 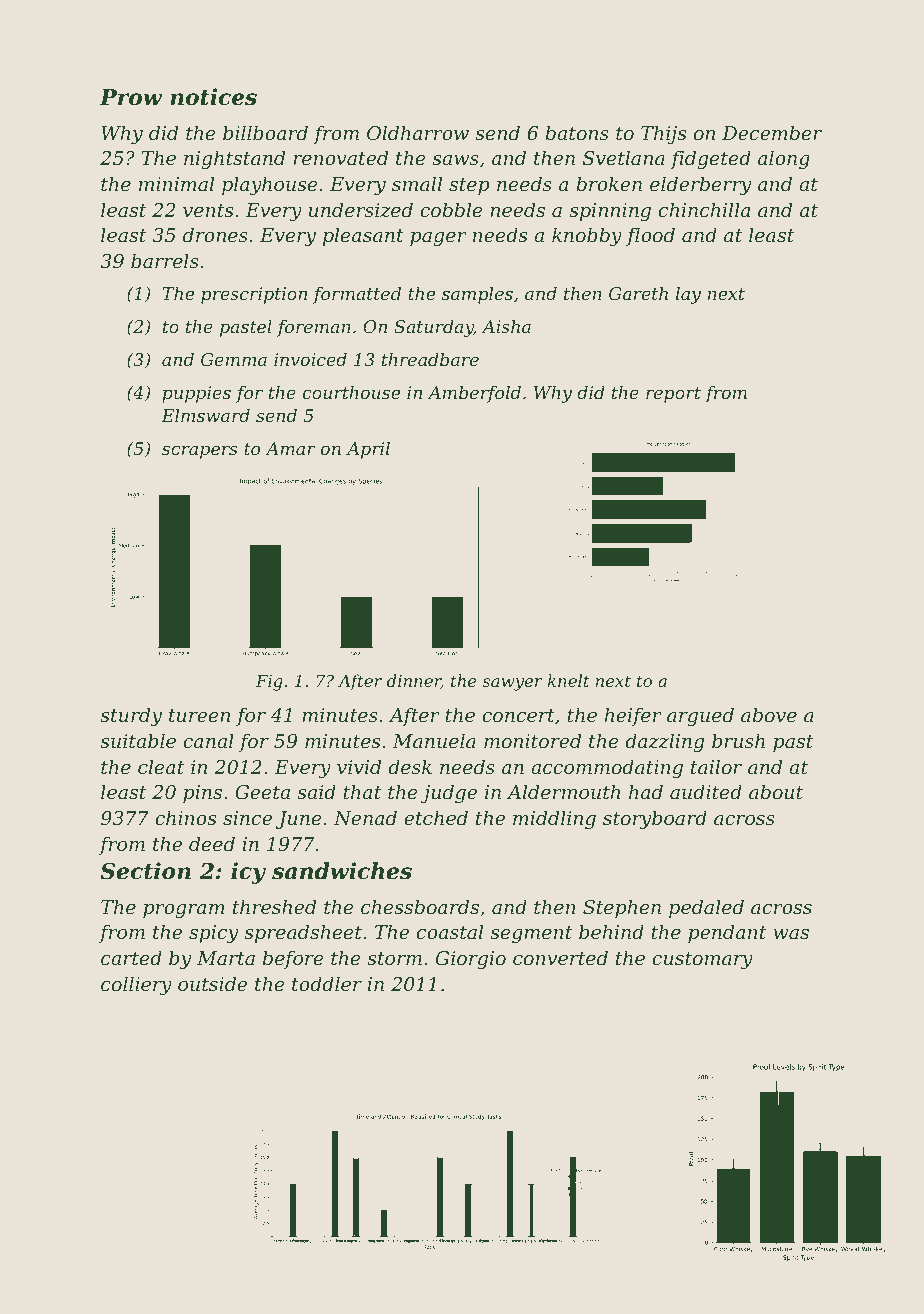 I want to click on Giorgio, so click(x=471, y=960).
